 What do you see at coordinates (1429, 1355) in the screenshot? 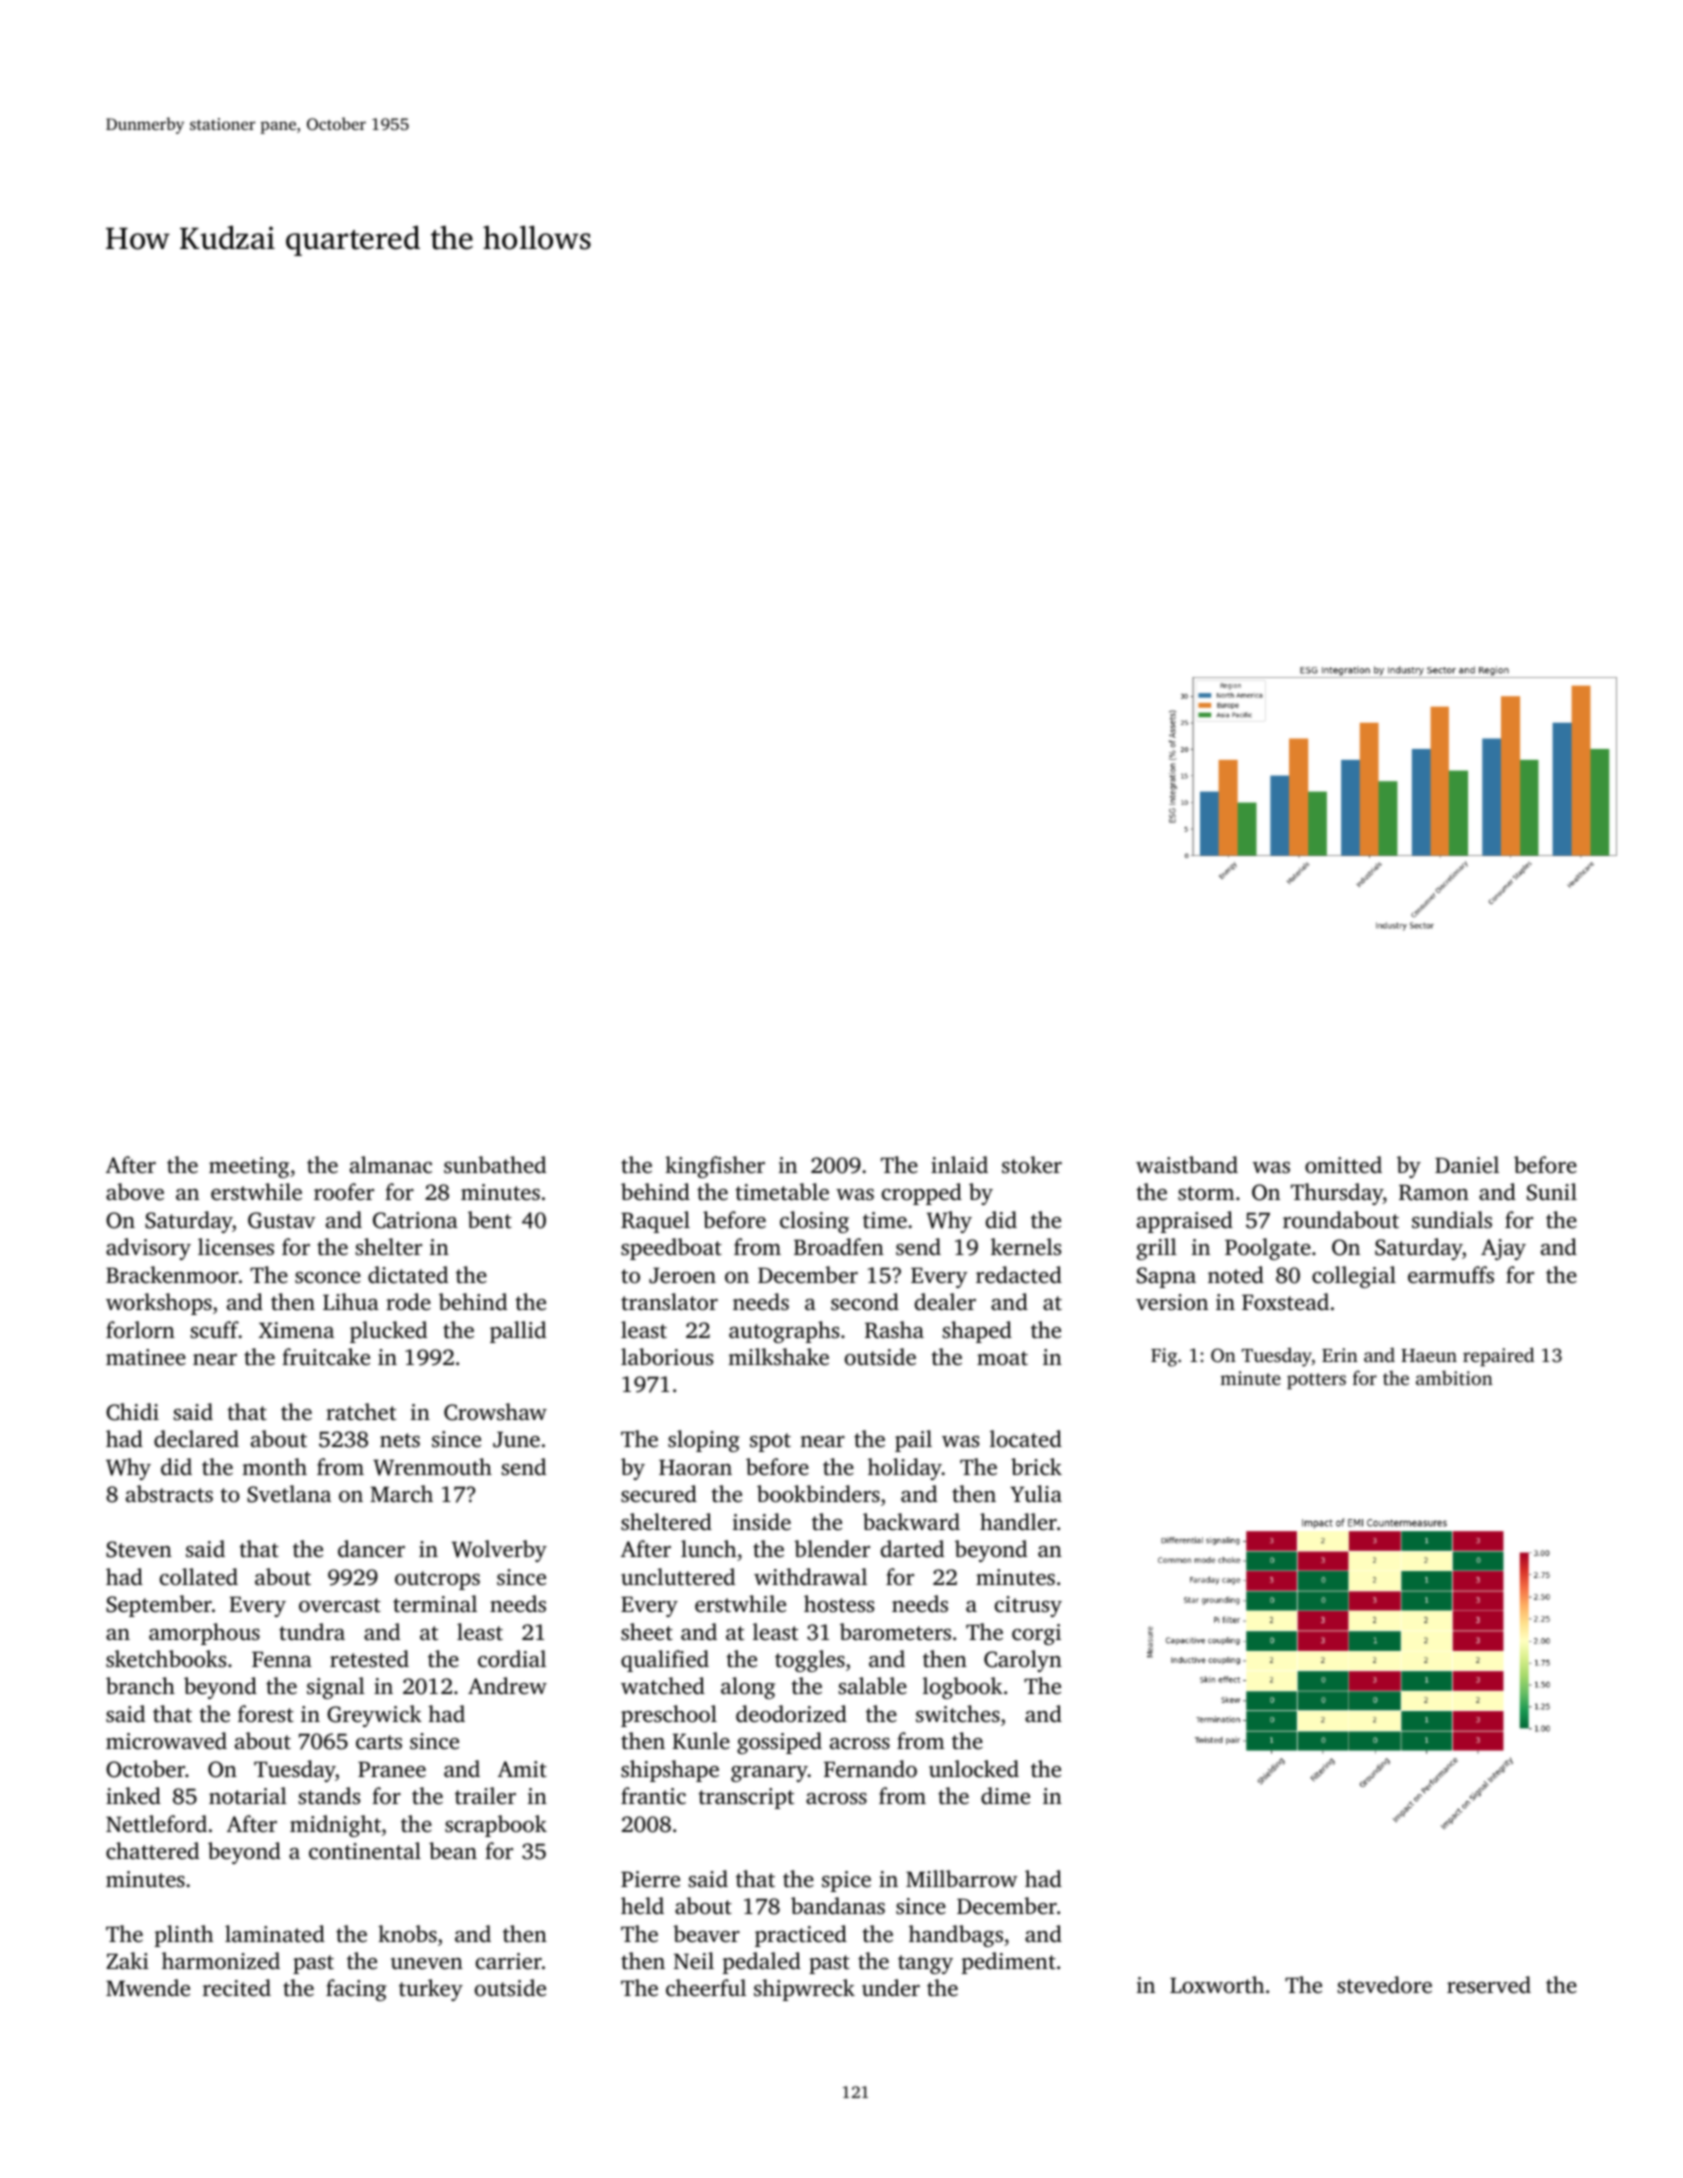
I see `Haeun` at bounding box center [1429, 1355].
